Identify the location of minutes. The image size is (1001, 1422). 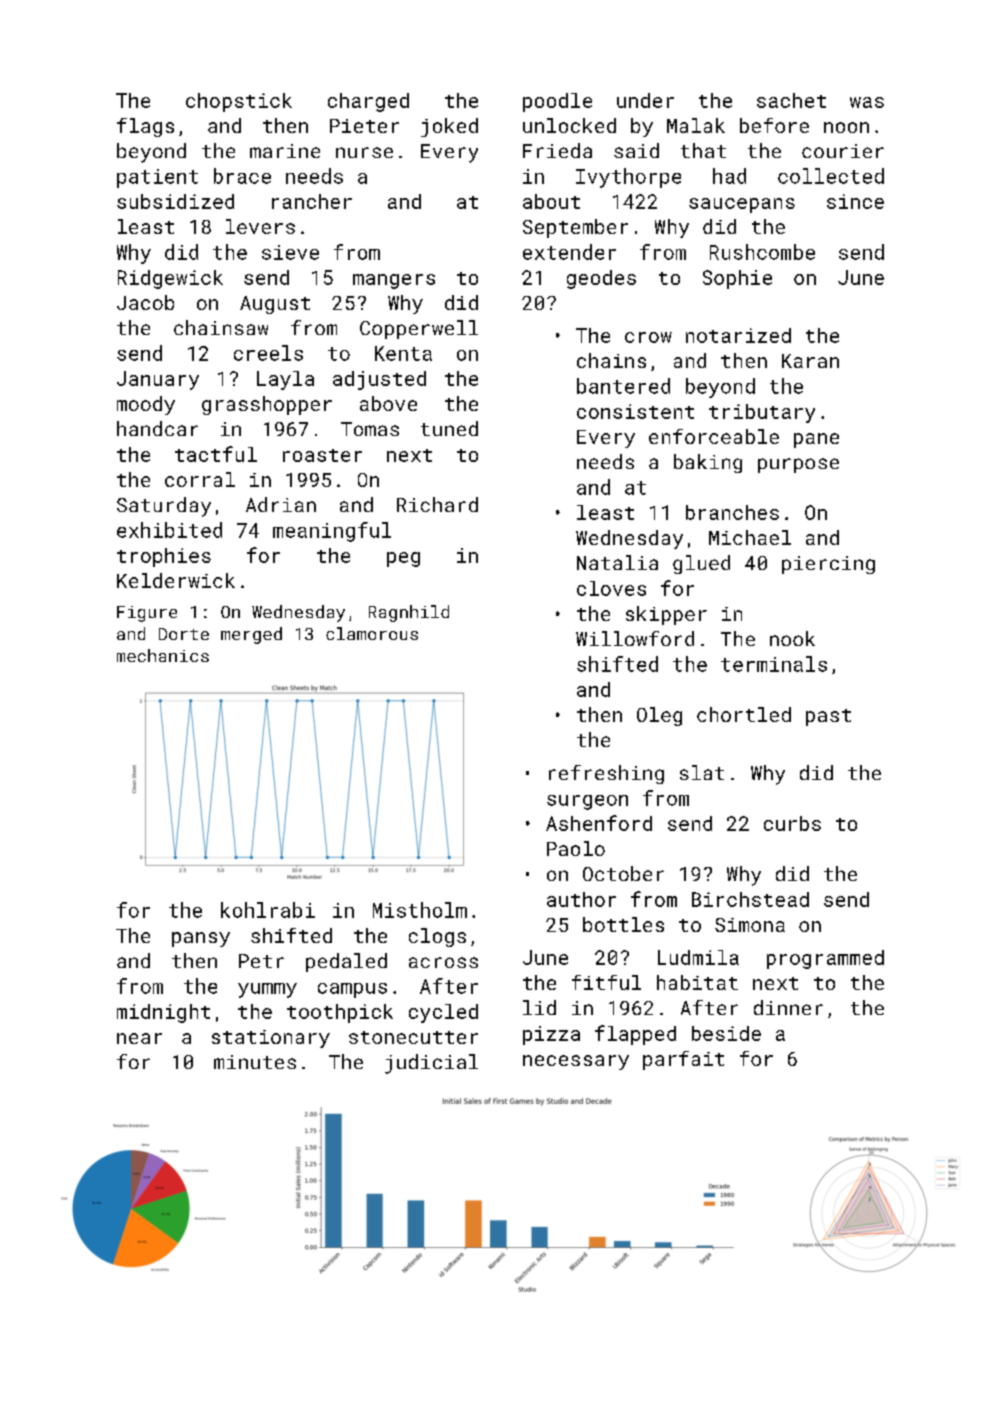
(255, 1062).
